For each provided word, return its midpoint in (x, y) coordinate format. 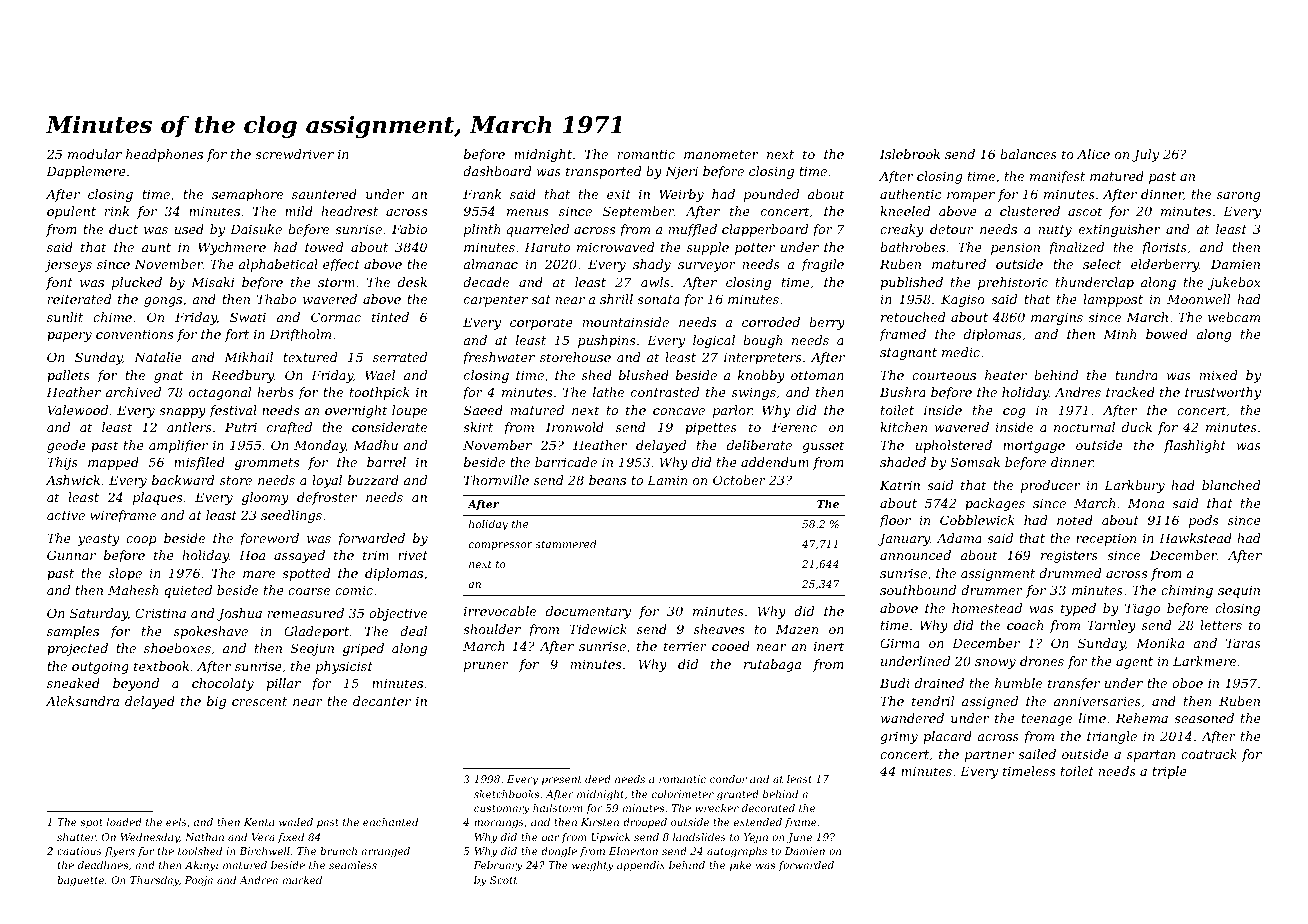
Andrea (258, 880)
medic (961, 352)
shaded (903, 462)
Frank (482, 194)
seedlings (291, 516)
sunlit (65, 317)
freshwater (498, 358)
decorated (768, 808)
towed (324, 247)
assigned (990, 702)
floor (895, 521)
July (1145, 155)
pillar (283, 684)
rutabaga (772, 665)
